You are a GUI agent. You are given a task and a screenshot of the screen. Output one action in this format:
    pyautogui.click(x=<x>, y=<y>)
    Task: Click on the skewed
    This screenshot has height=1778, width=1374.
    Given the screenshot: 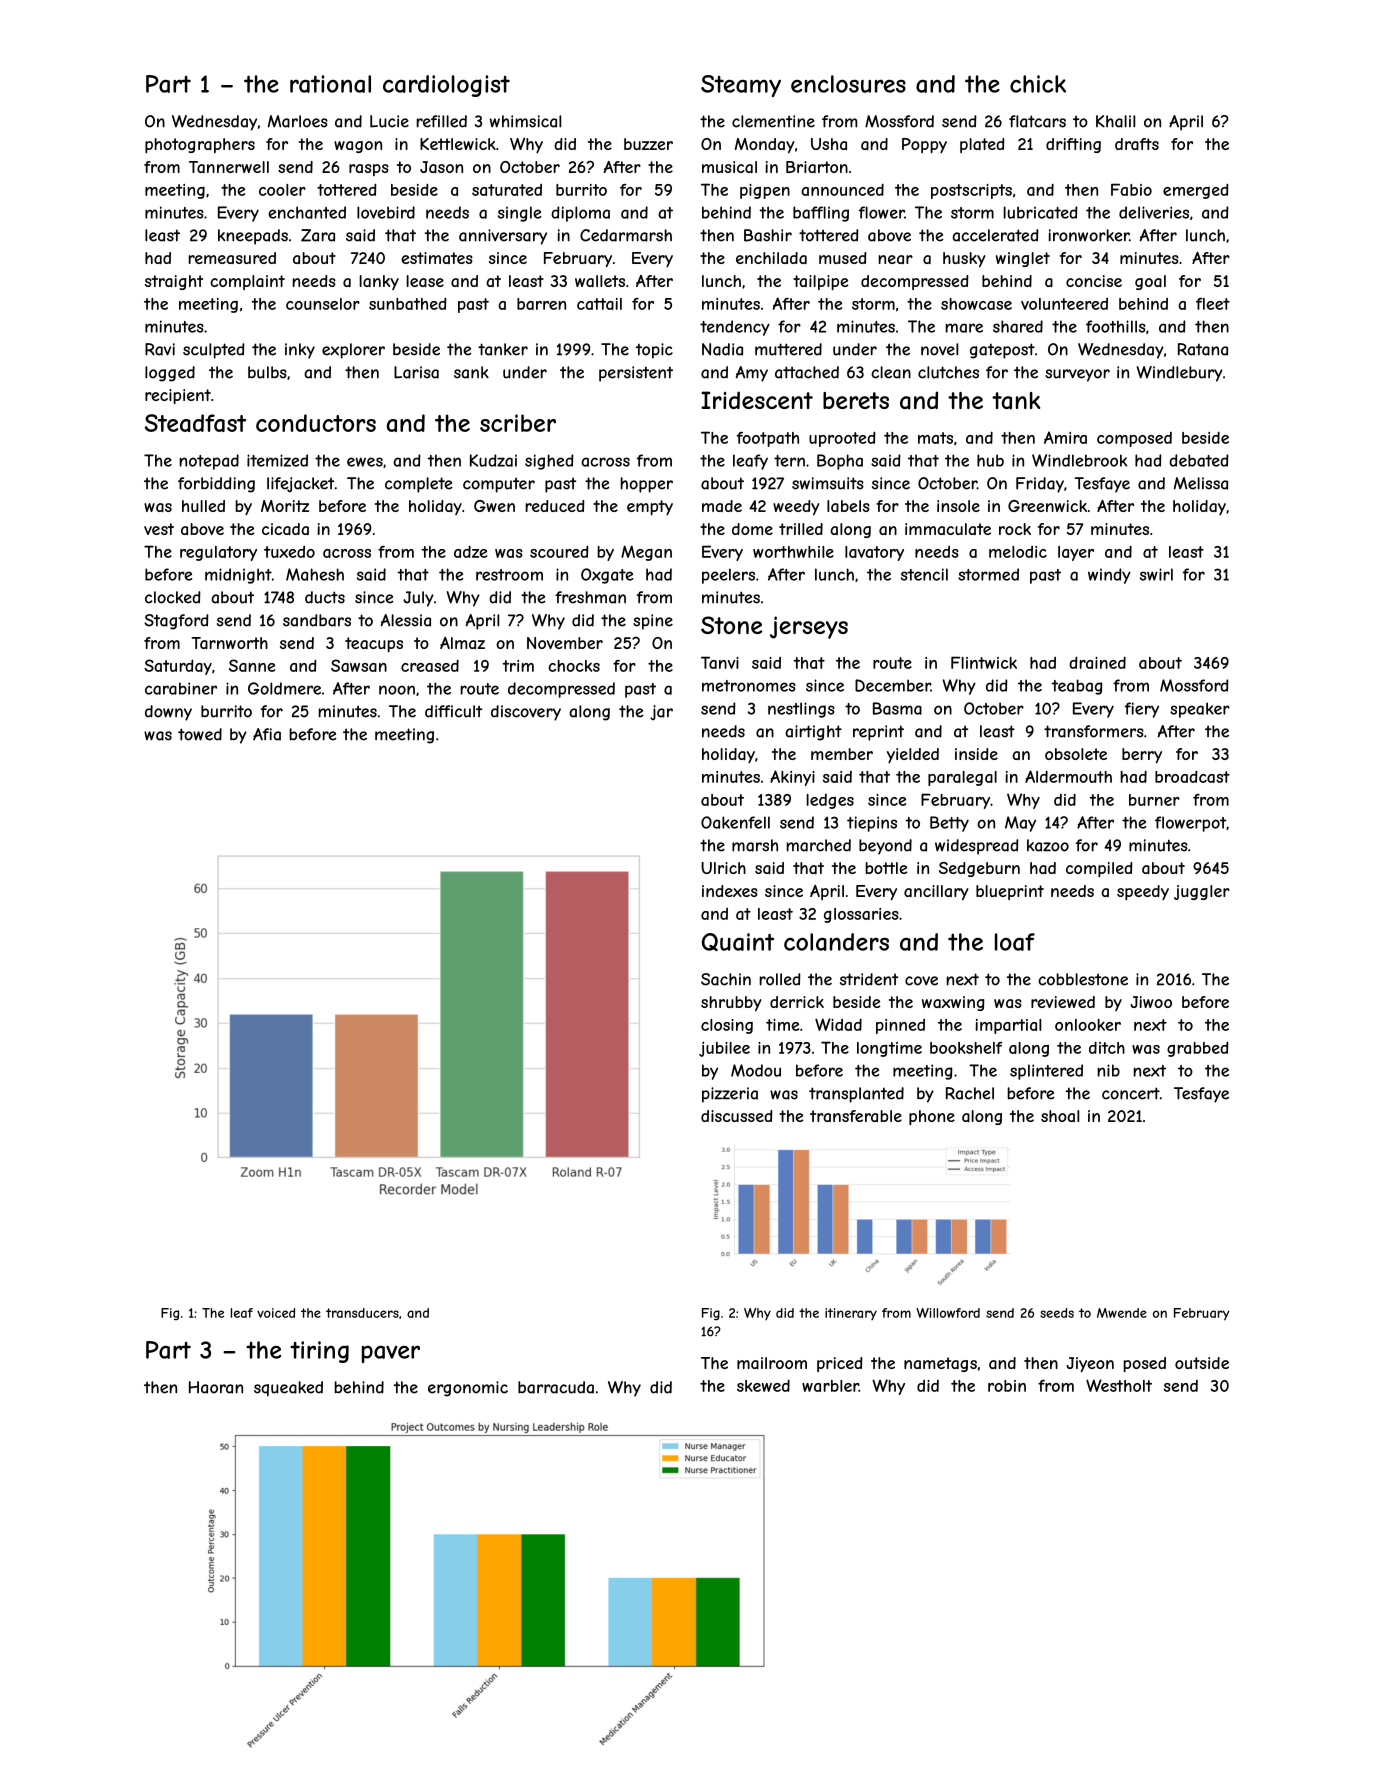 What is the action you would take?
    pyautogui.click(x=763, y=1385)
